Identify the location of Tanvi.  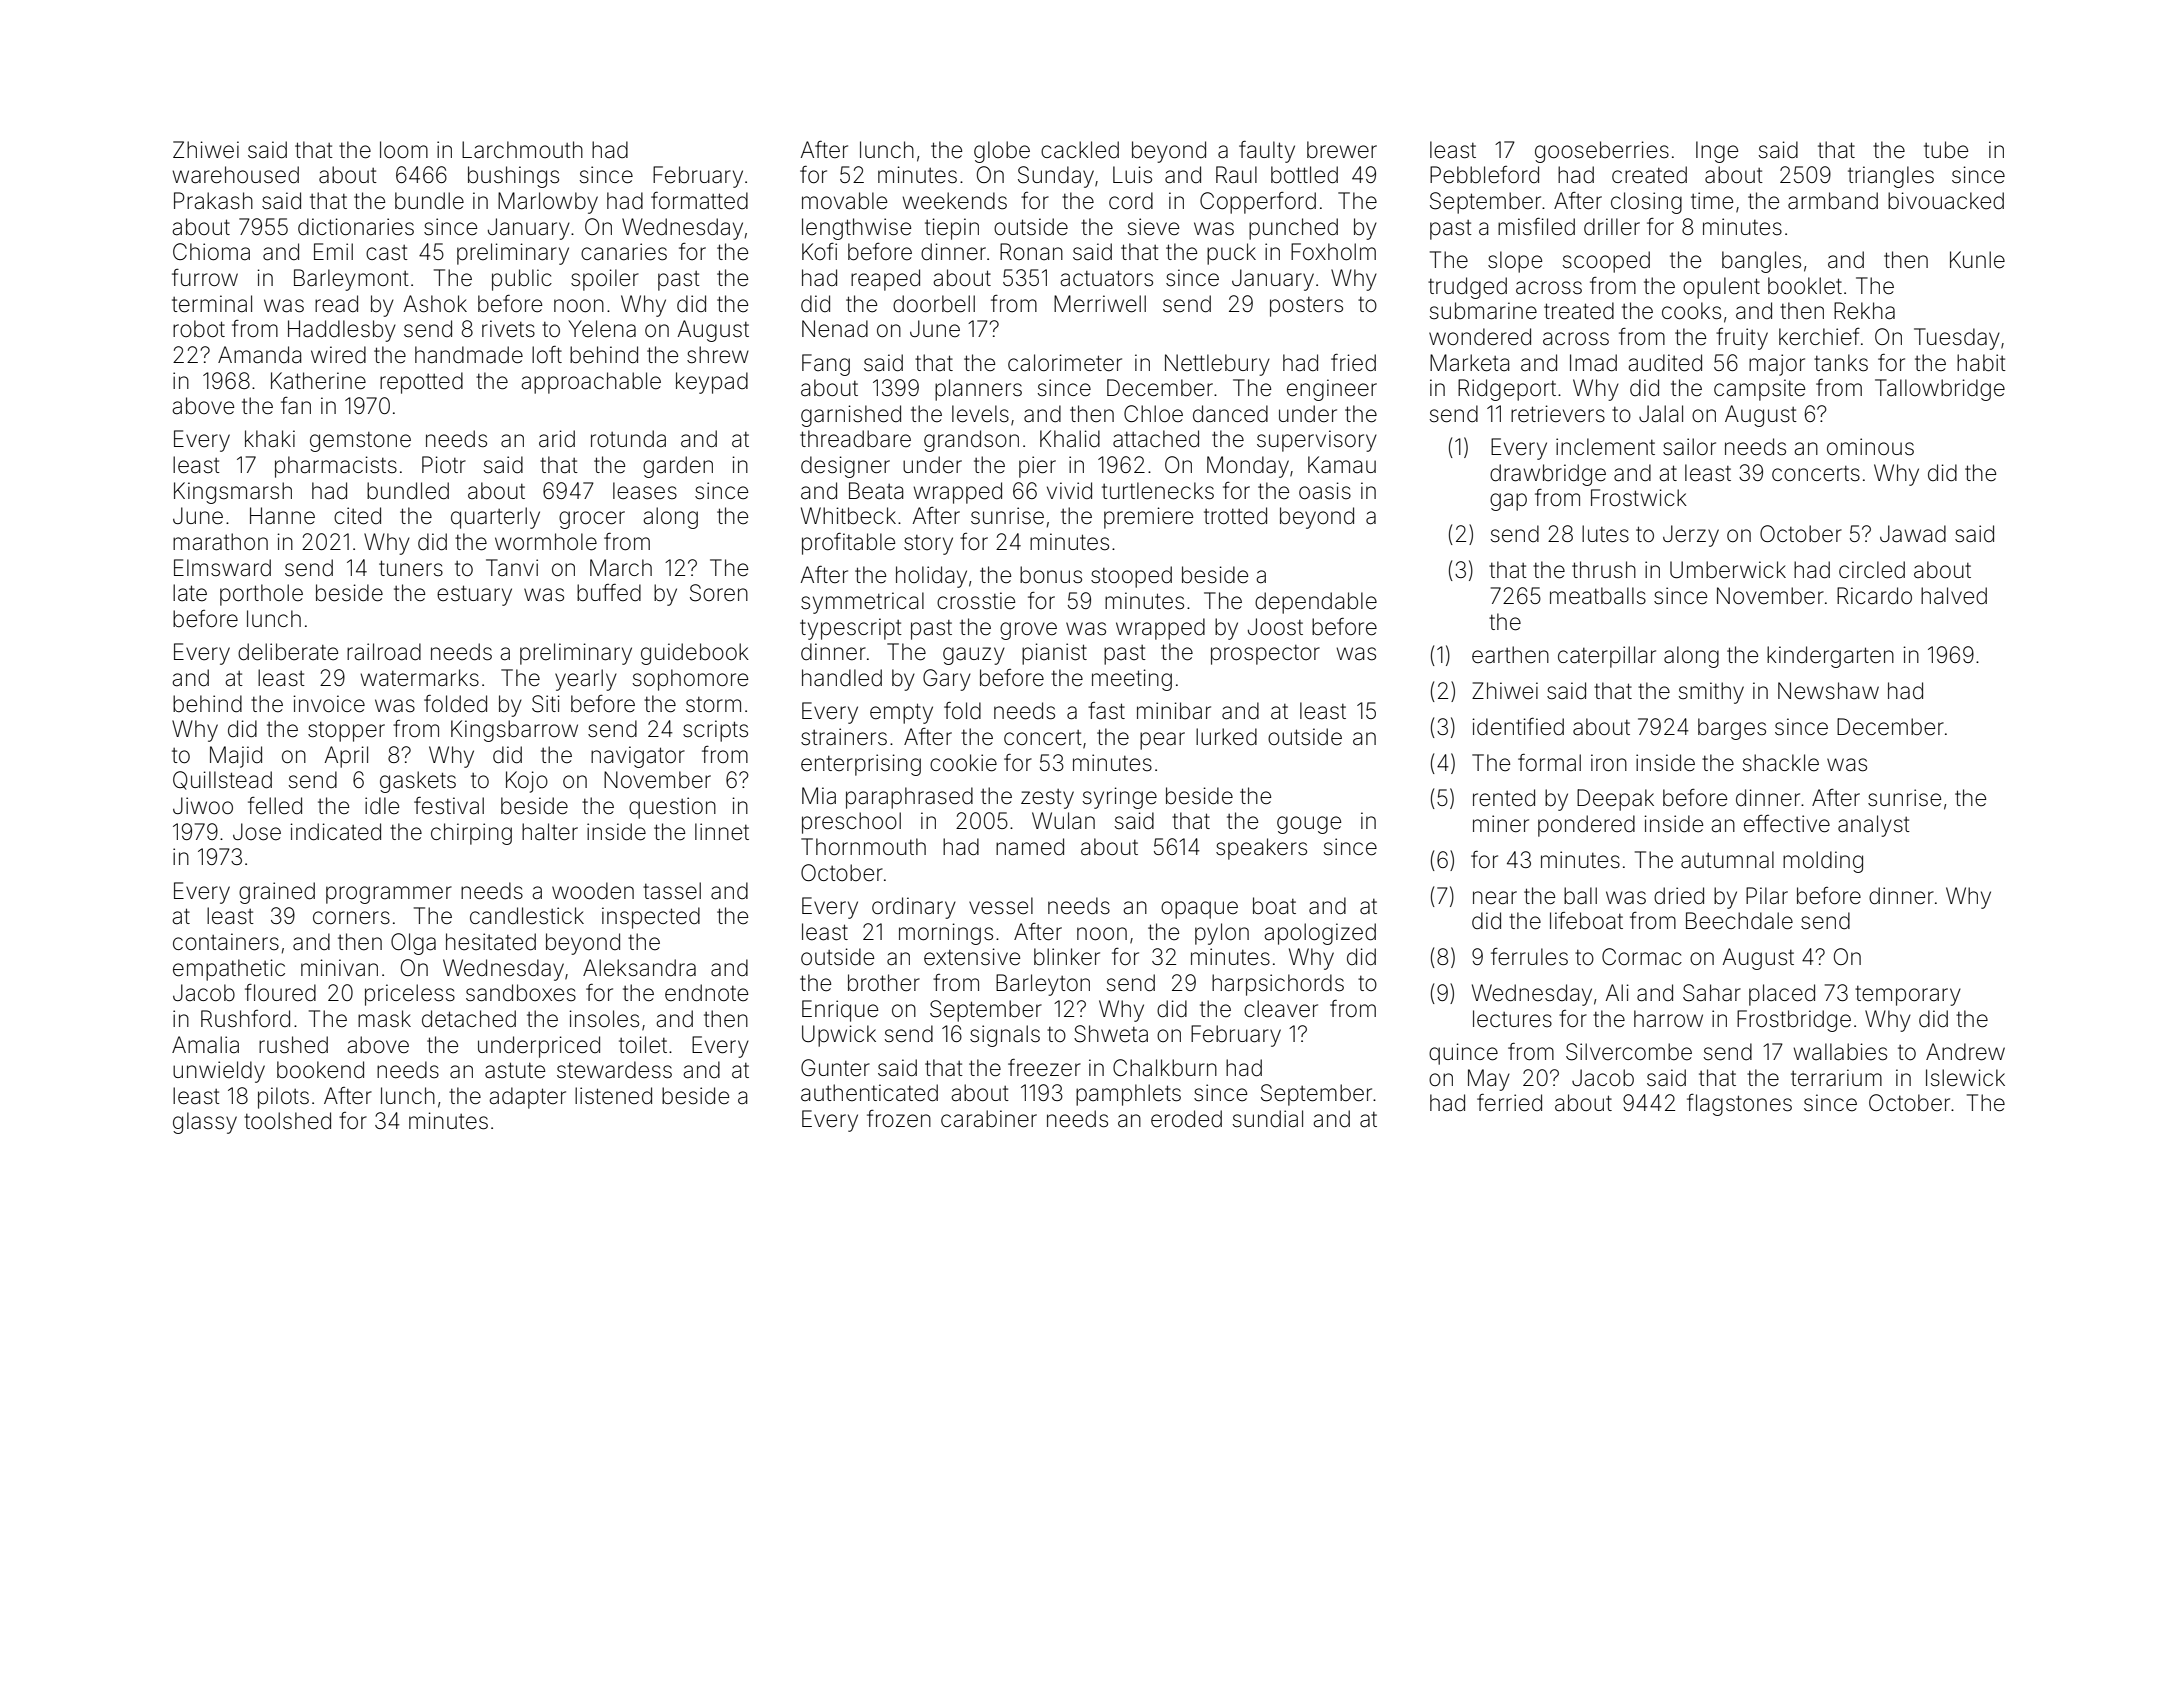
(512, 568).
